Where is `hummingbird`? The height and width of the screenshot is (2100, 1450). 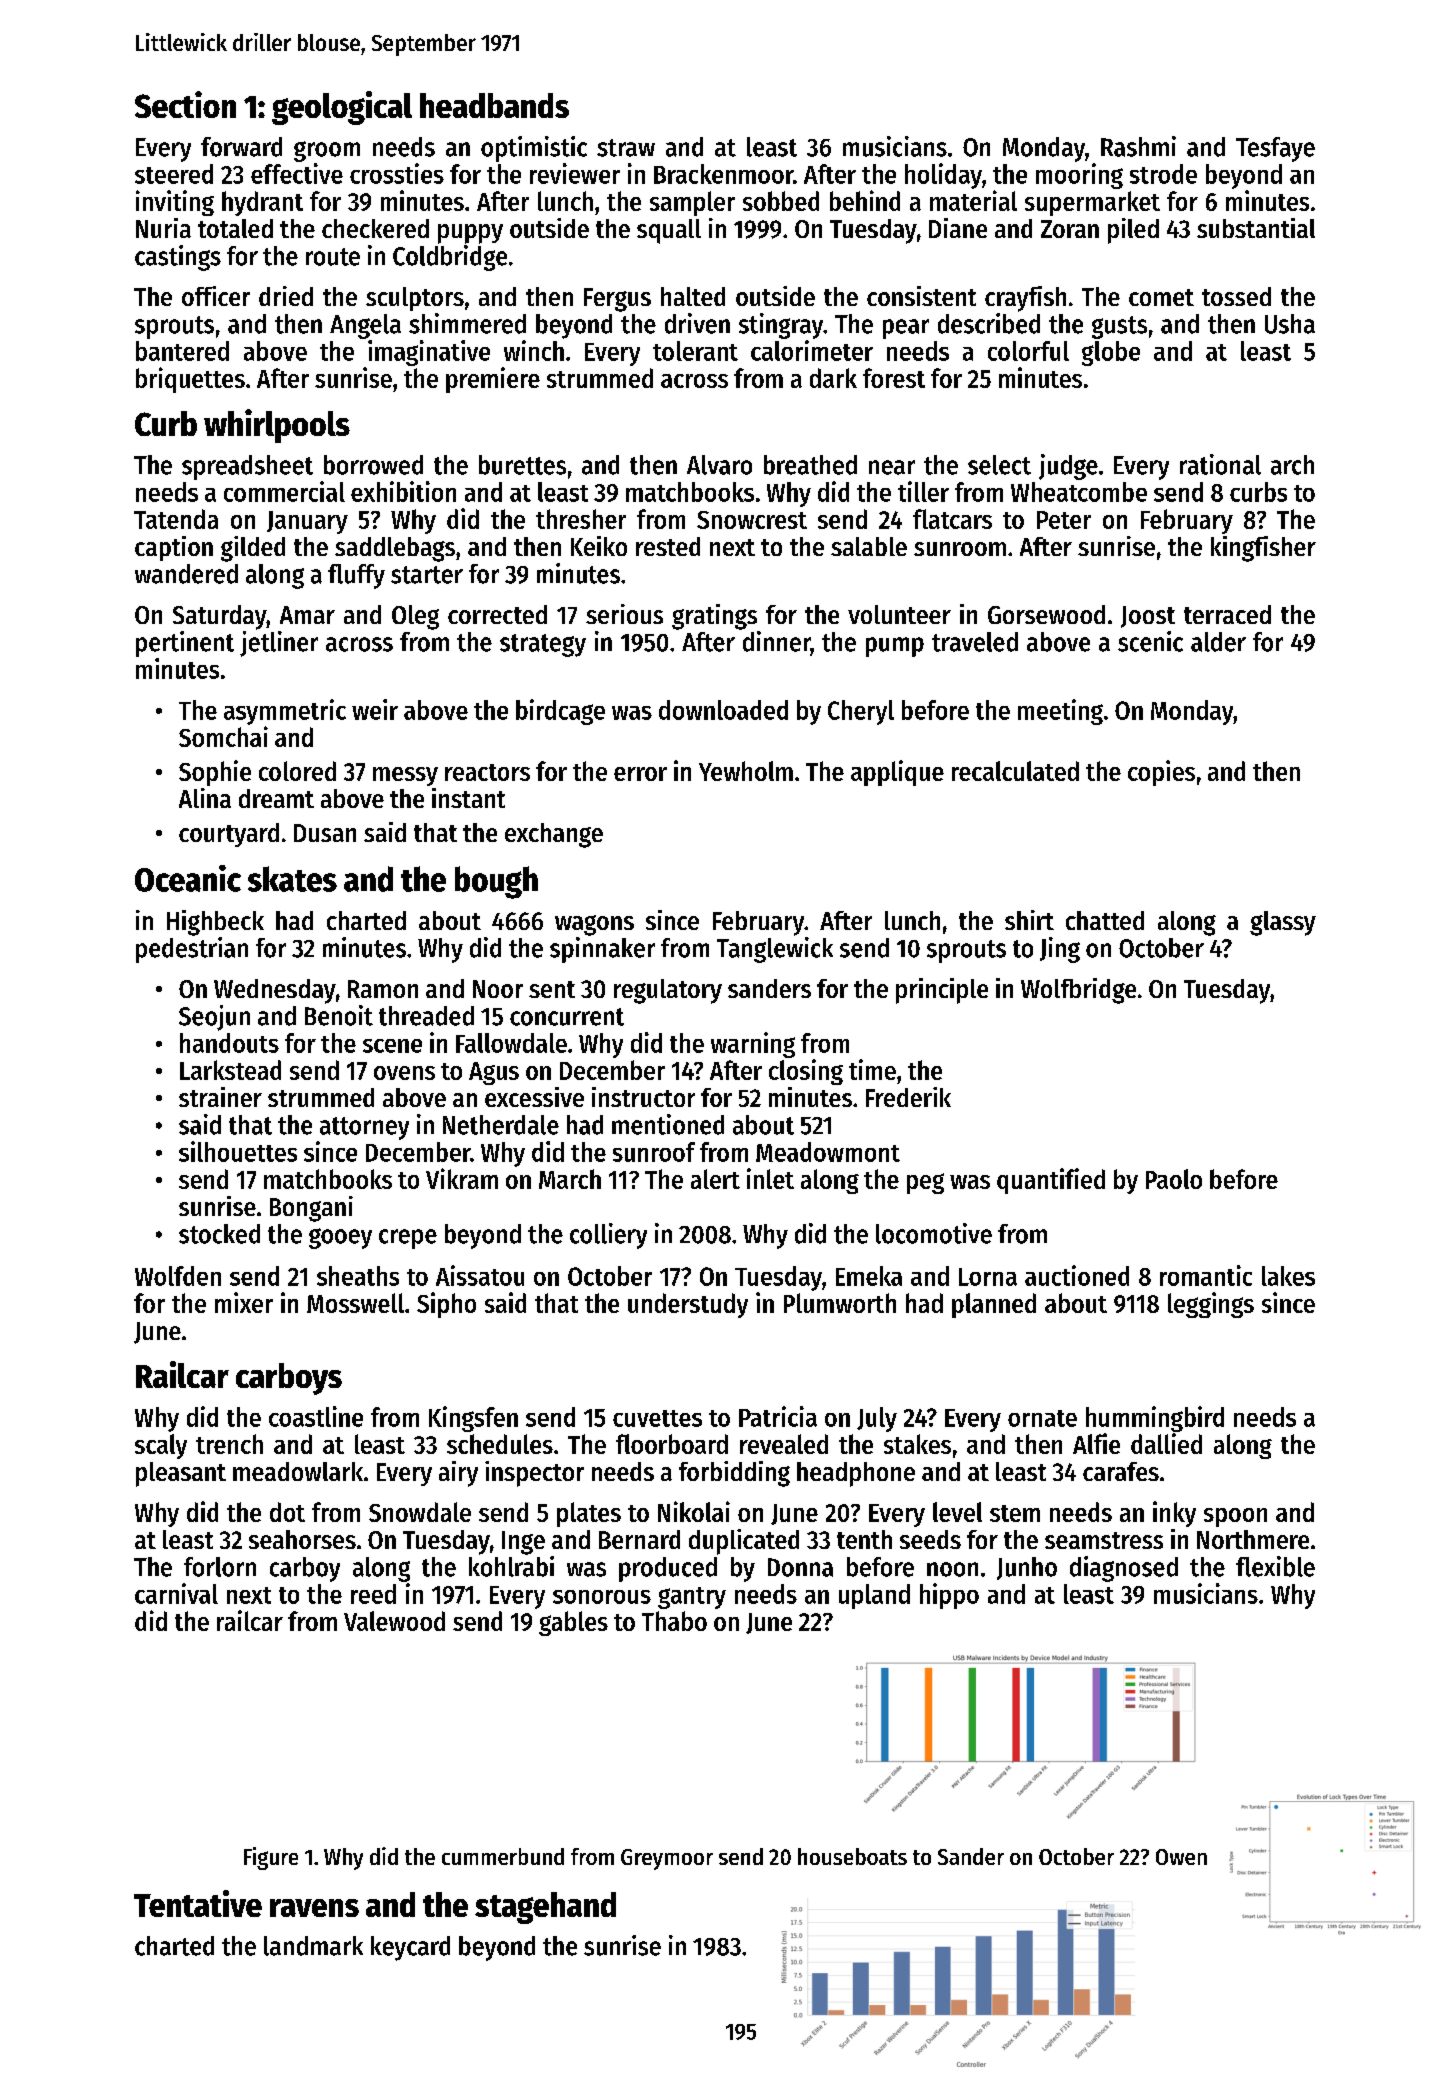
hummingbird is located at coordinates (1155, 1419).
